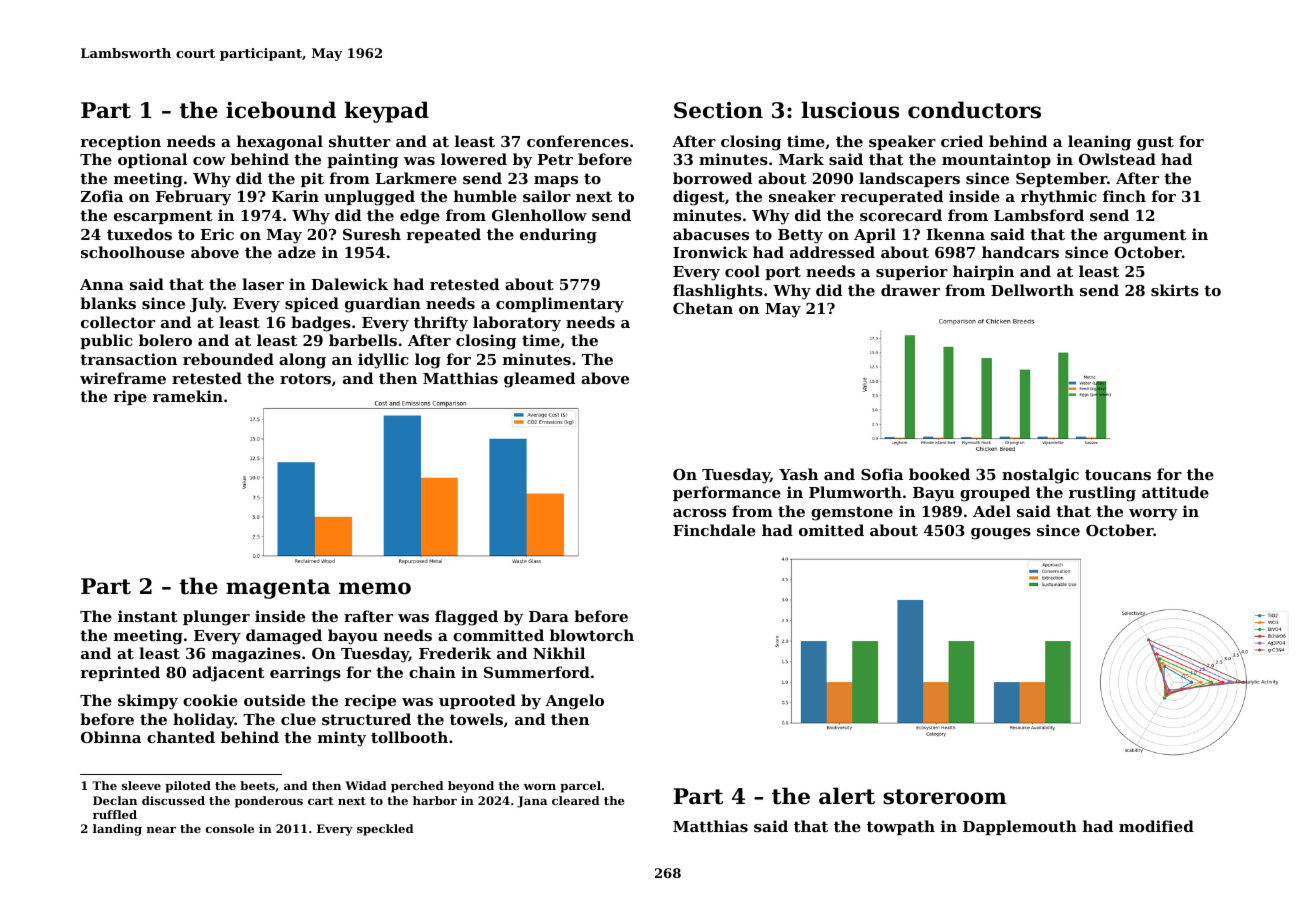 This page has height=924, width=1308. I want to click on gemstone, so click(852, 513).
